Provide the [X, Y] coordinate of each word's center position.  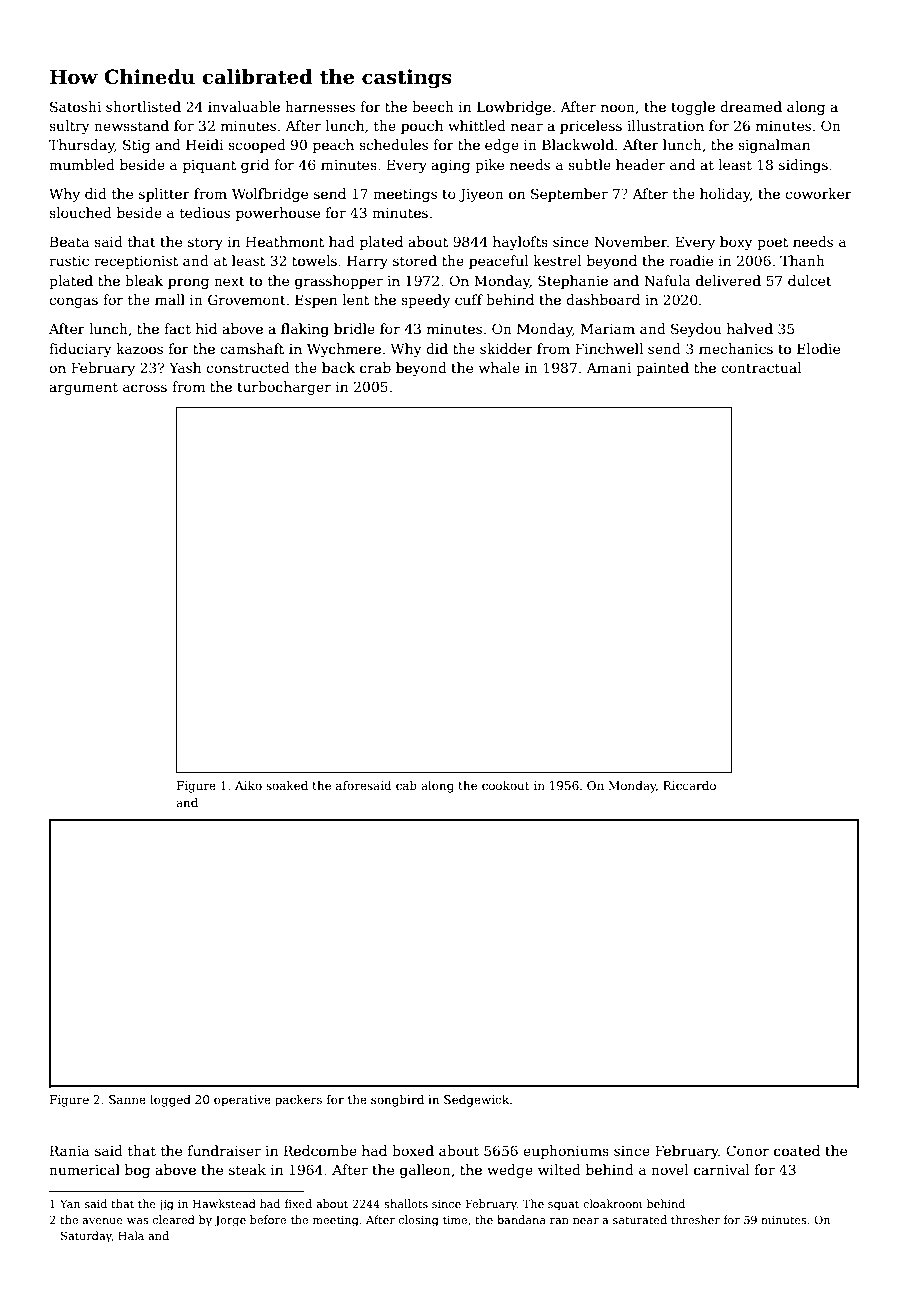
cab [406, 785]
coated [797, 1150]
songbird [397, 1101]
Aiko [248, 785]
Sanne [127, 1099]
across [145, 388]
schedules [393, 144]
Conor [747, 1150]
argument [83, 388]
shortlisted [143, 106]
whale [499, 367]
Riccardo [689, 785]
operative [242, 1101]
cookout [505, 785]
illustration [665, 125]
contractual [761, 367]
